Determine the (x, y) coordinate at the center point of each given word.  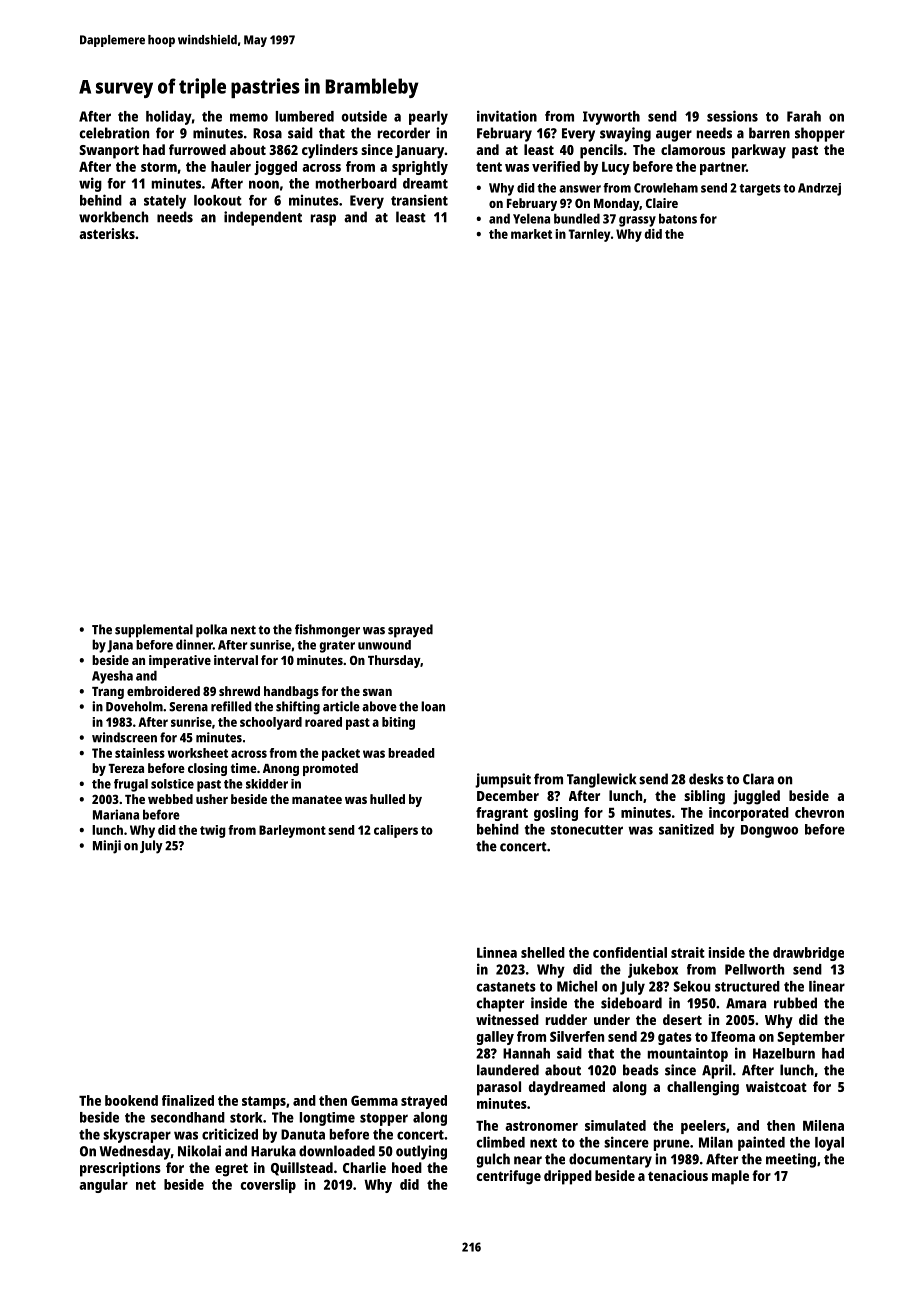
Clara (758, 779)
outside (364, 116)
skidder (267, 784)
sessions (732, 116)
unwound (384, 645)
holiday (169, 117)
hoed (407, 1167)
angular (103, 1186)
